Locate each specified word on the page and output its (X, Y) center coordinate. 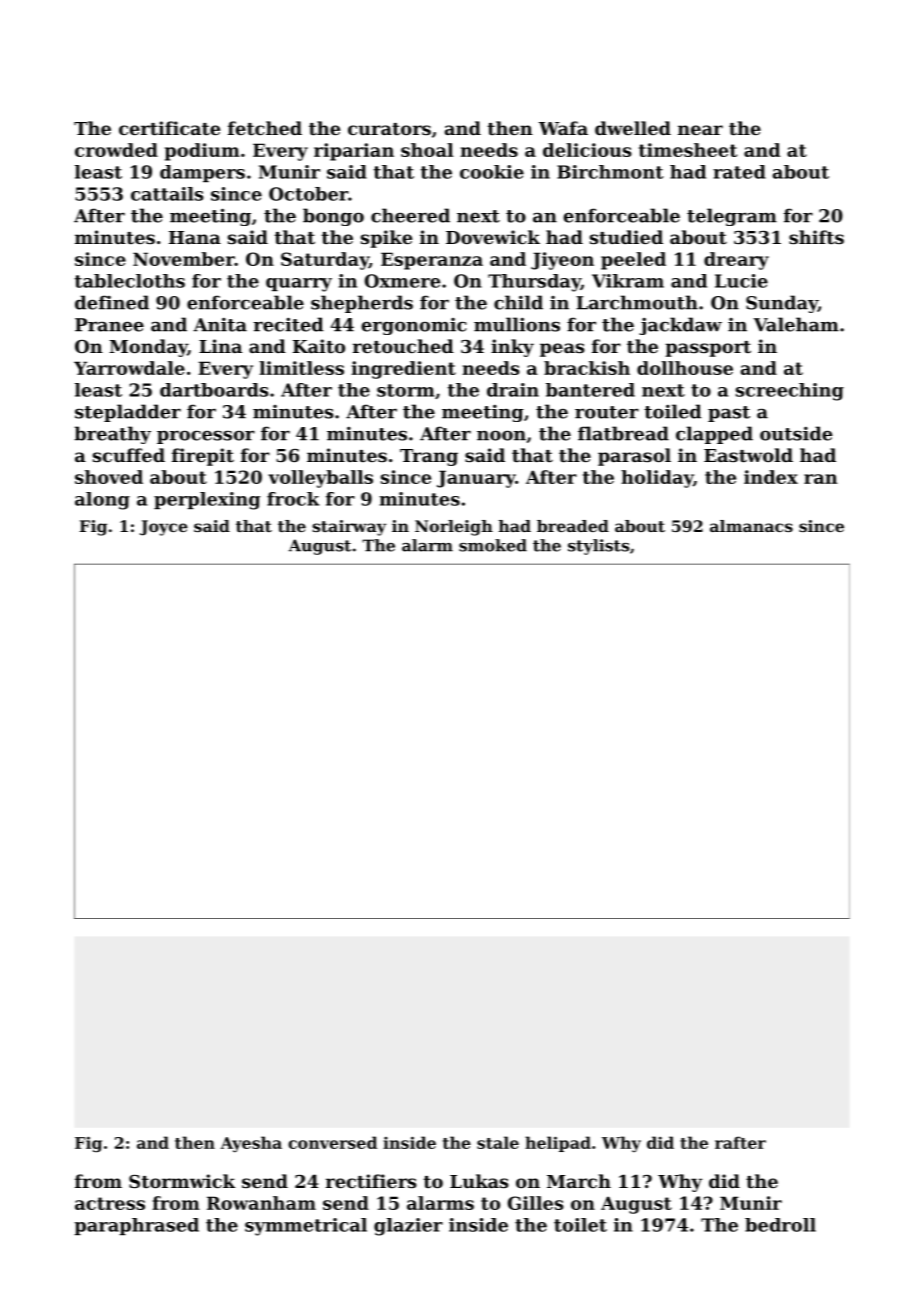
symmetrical (306, 1227)
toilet (580, 1225)
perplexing (207, 501)
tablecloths (129, 281)
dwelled (633, 128)
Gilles (535, 1203)
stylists (598, 547)
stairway (349, 528)
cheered (410, 215)
